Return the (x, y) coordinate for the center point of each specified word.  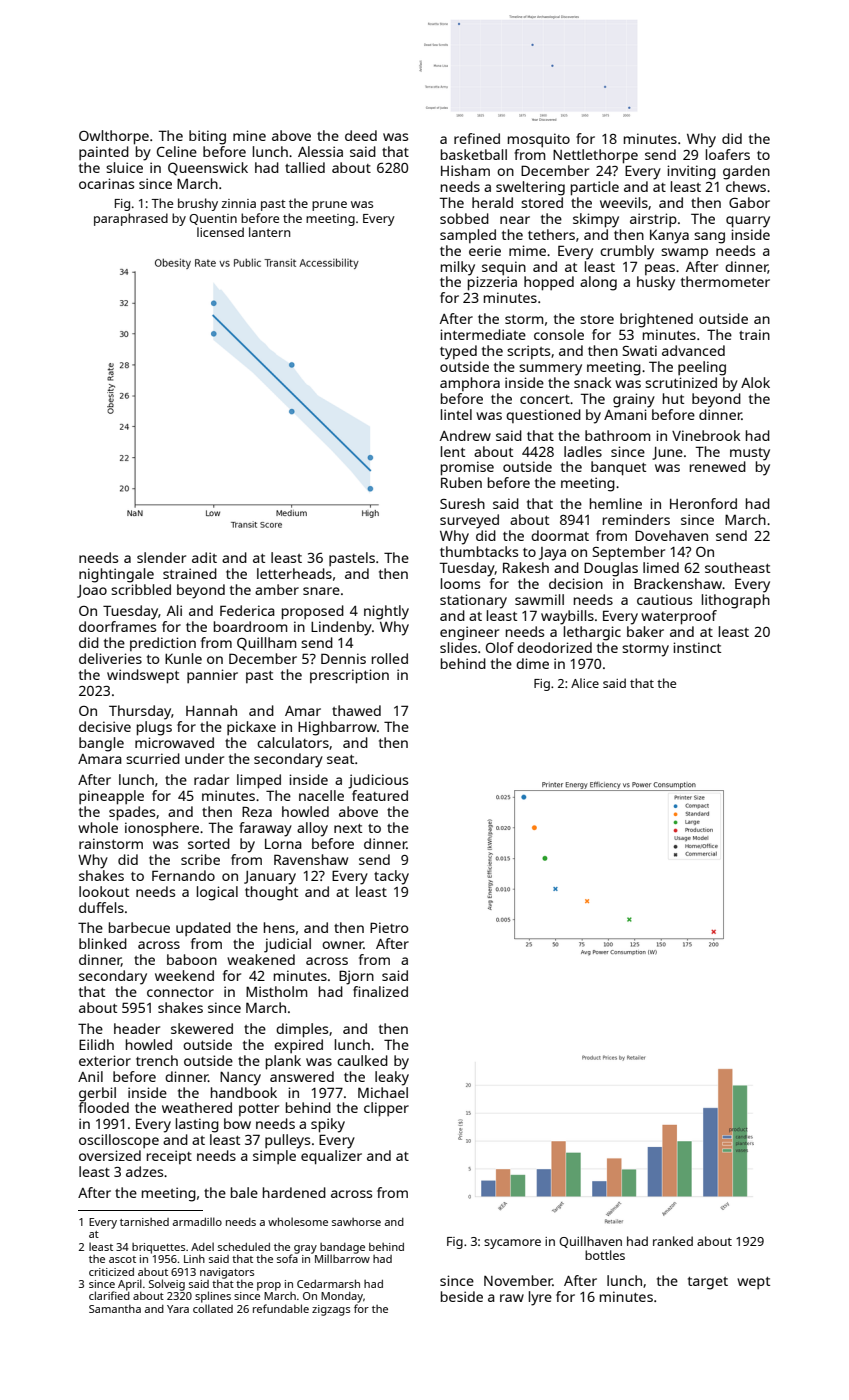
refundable (281, 1308)
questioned (543, 416)
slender (161, 557)
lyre (540, 1298)
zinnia (239, 203)
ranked (673, 1241)
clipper (386, 1109)
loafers (728, 154)
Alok (755, 382)
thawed (356, 710)
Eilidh (96, 1044)
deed (361, 135)
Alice (585, 683)
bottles (605, 1255)
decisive (105, 726)
